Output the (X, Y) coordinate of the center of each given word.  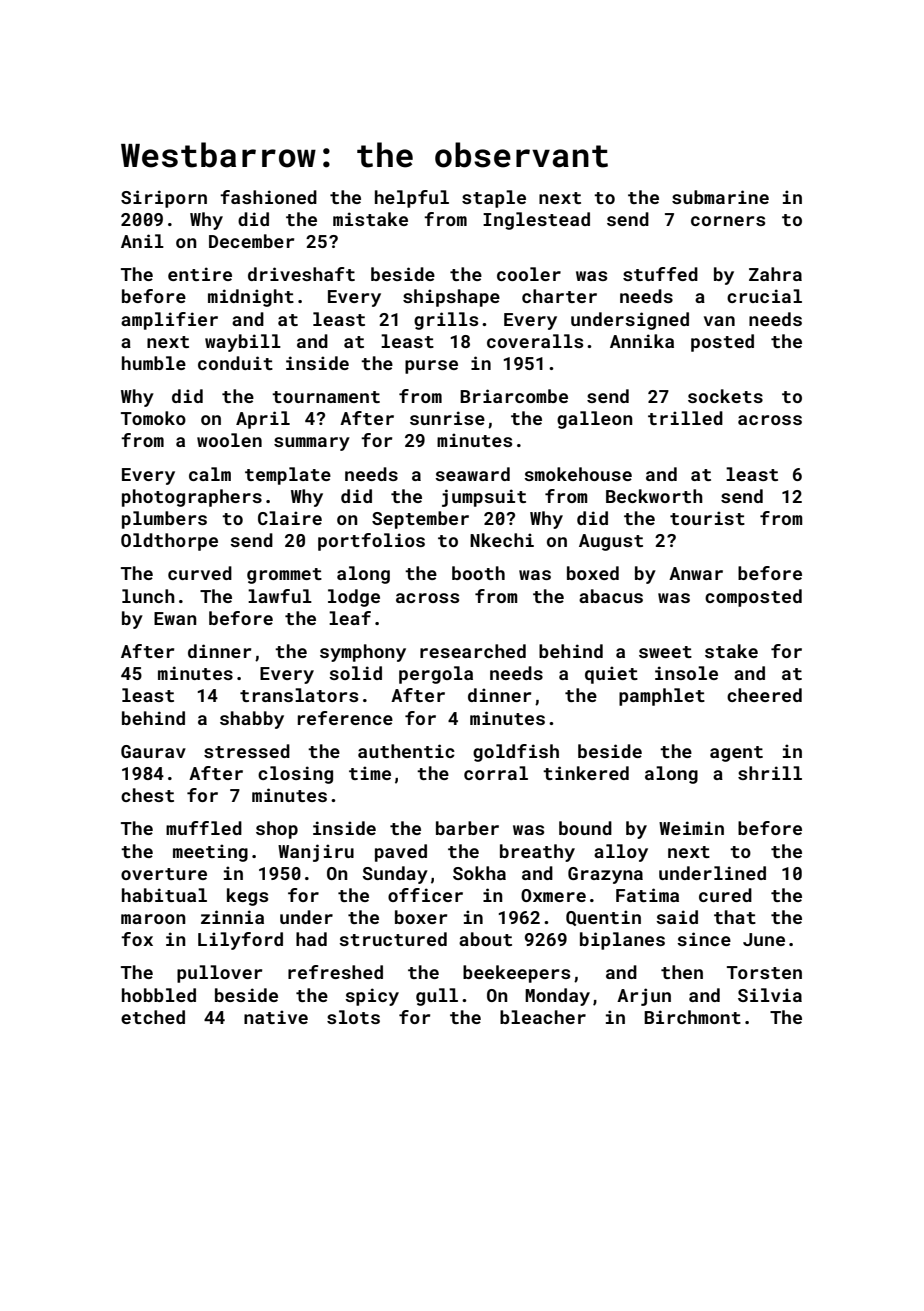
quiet (611, 675)
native (276, 1017)
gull (437, 997)
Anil (142, 241)
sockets (725, 396)
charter (559, 296)
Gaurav (153, 751)
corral (496, 773)
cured (725, 895)
